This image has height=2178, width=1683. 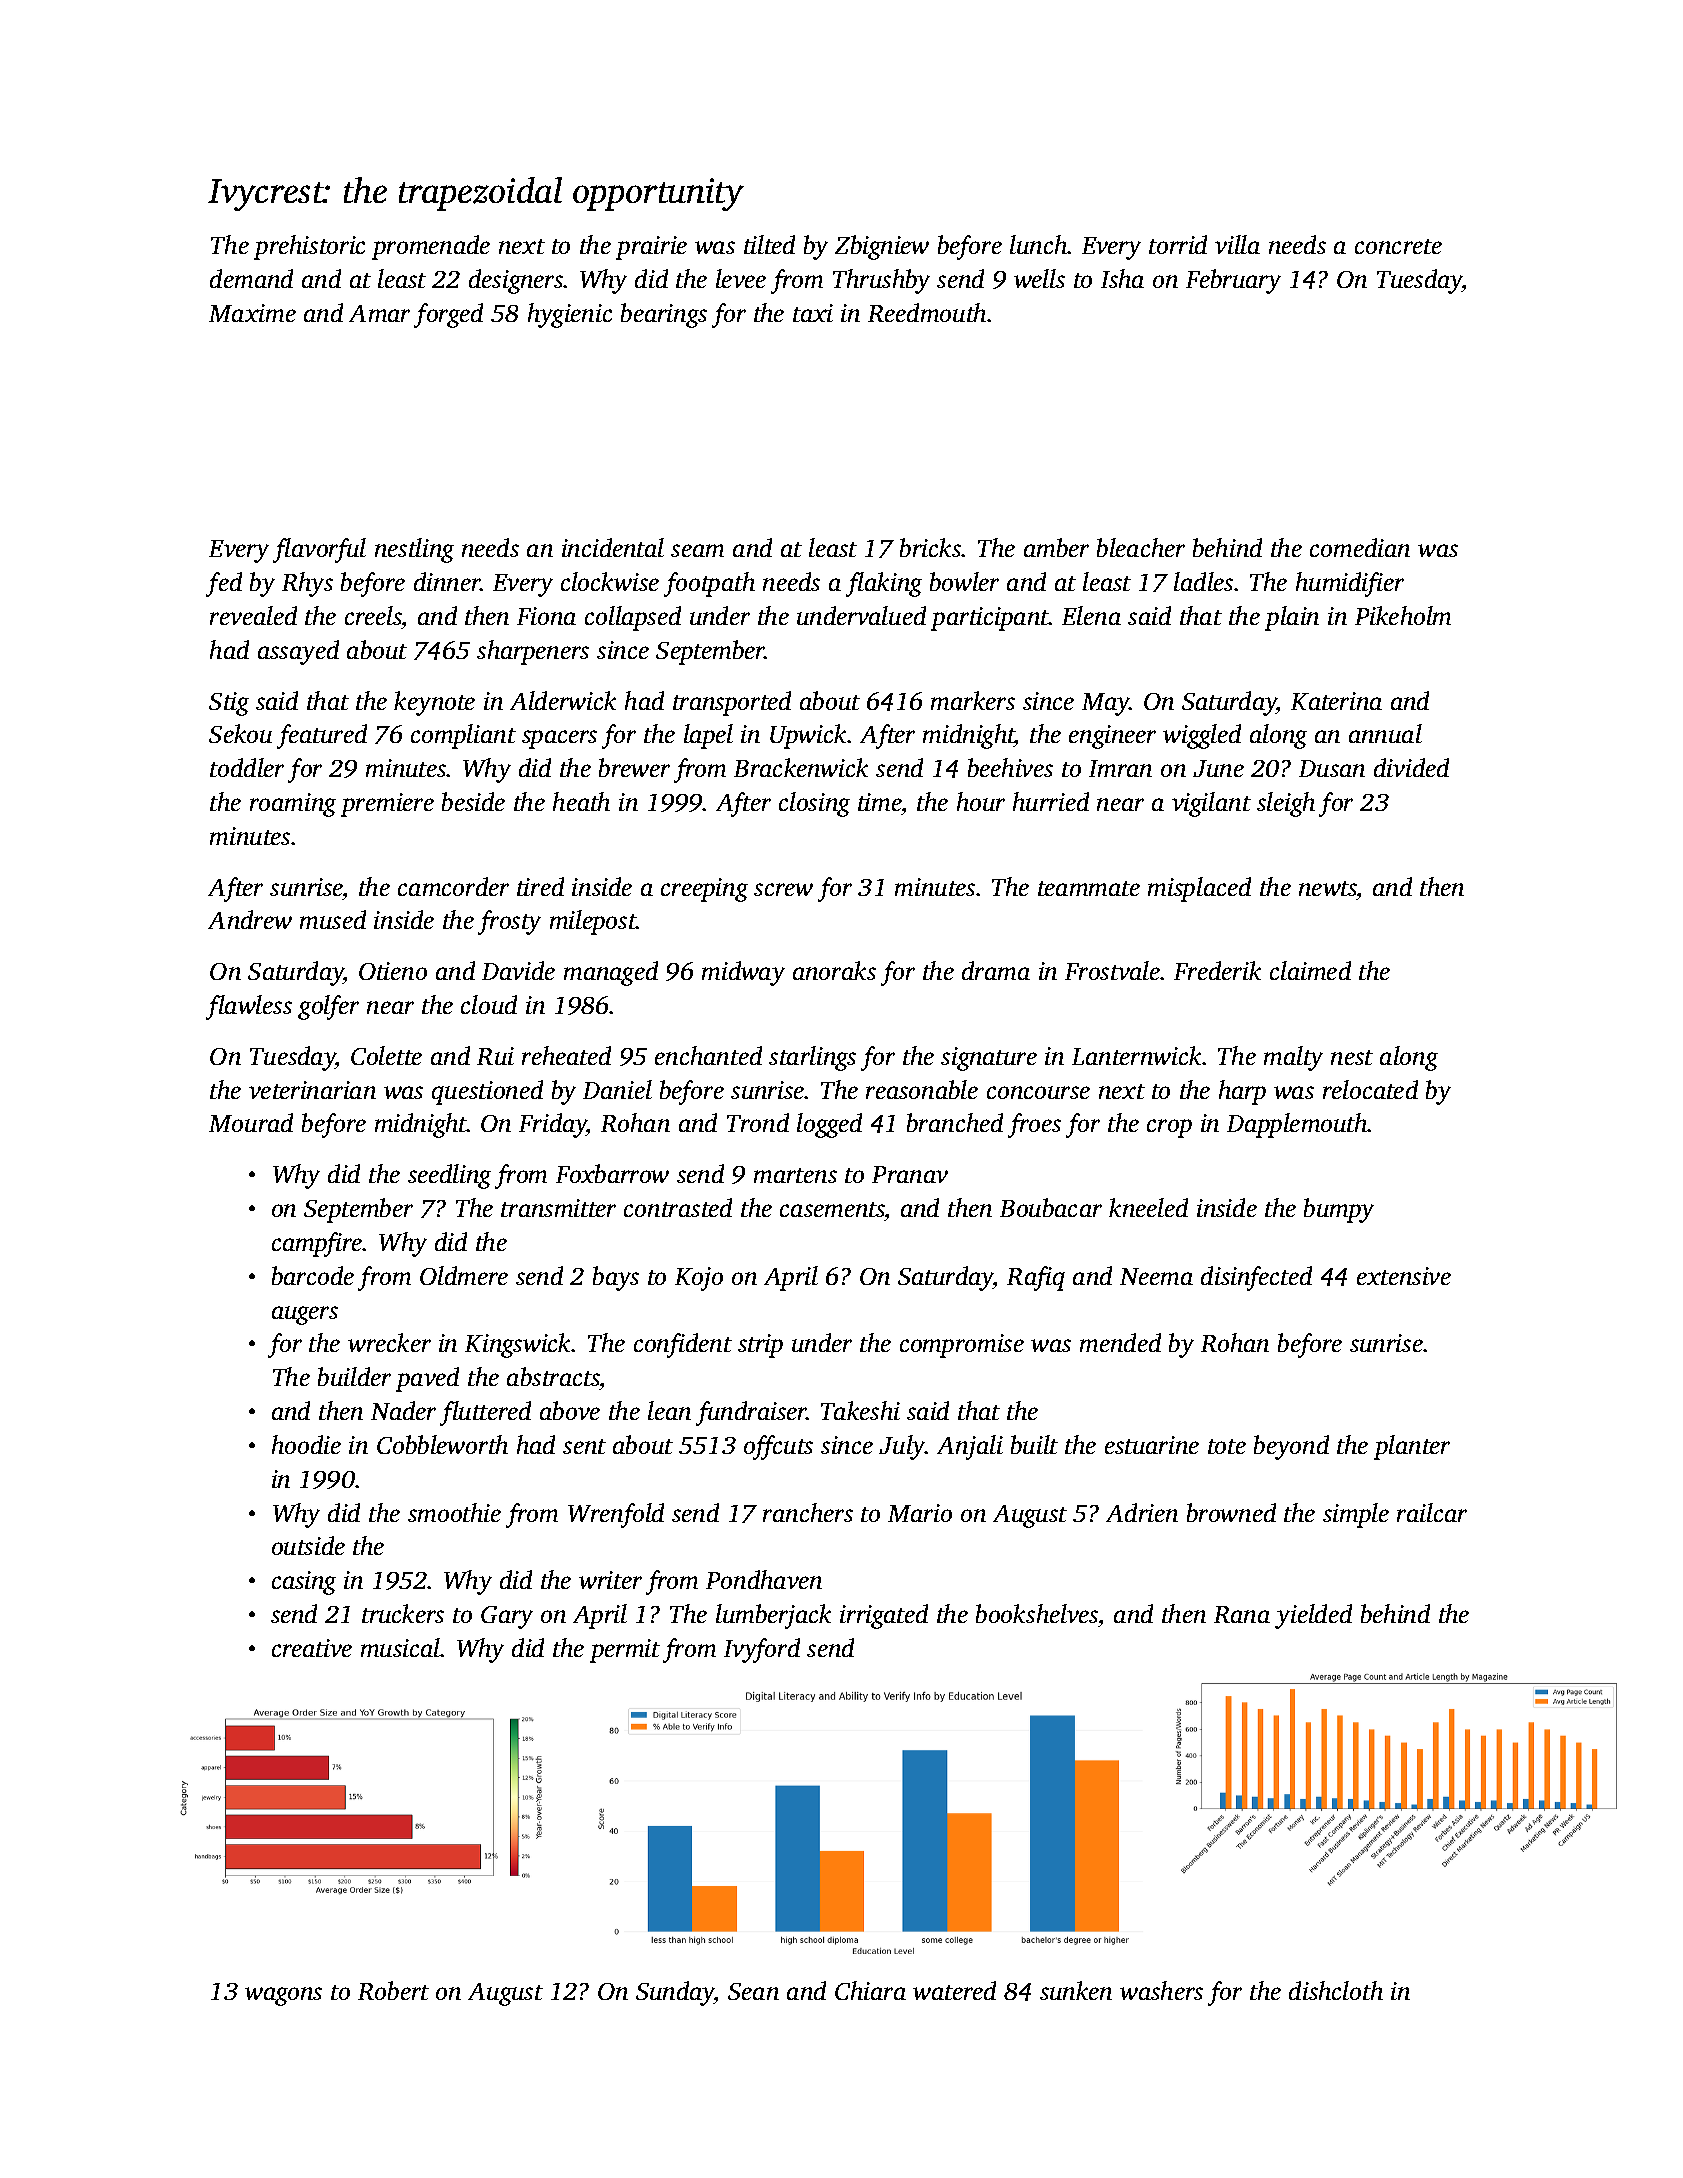 I want to click on Lanternwick, so click(x=1137, y=1055).
